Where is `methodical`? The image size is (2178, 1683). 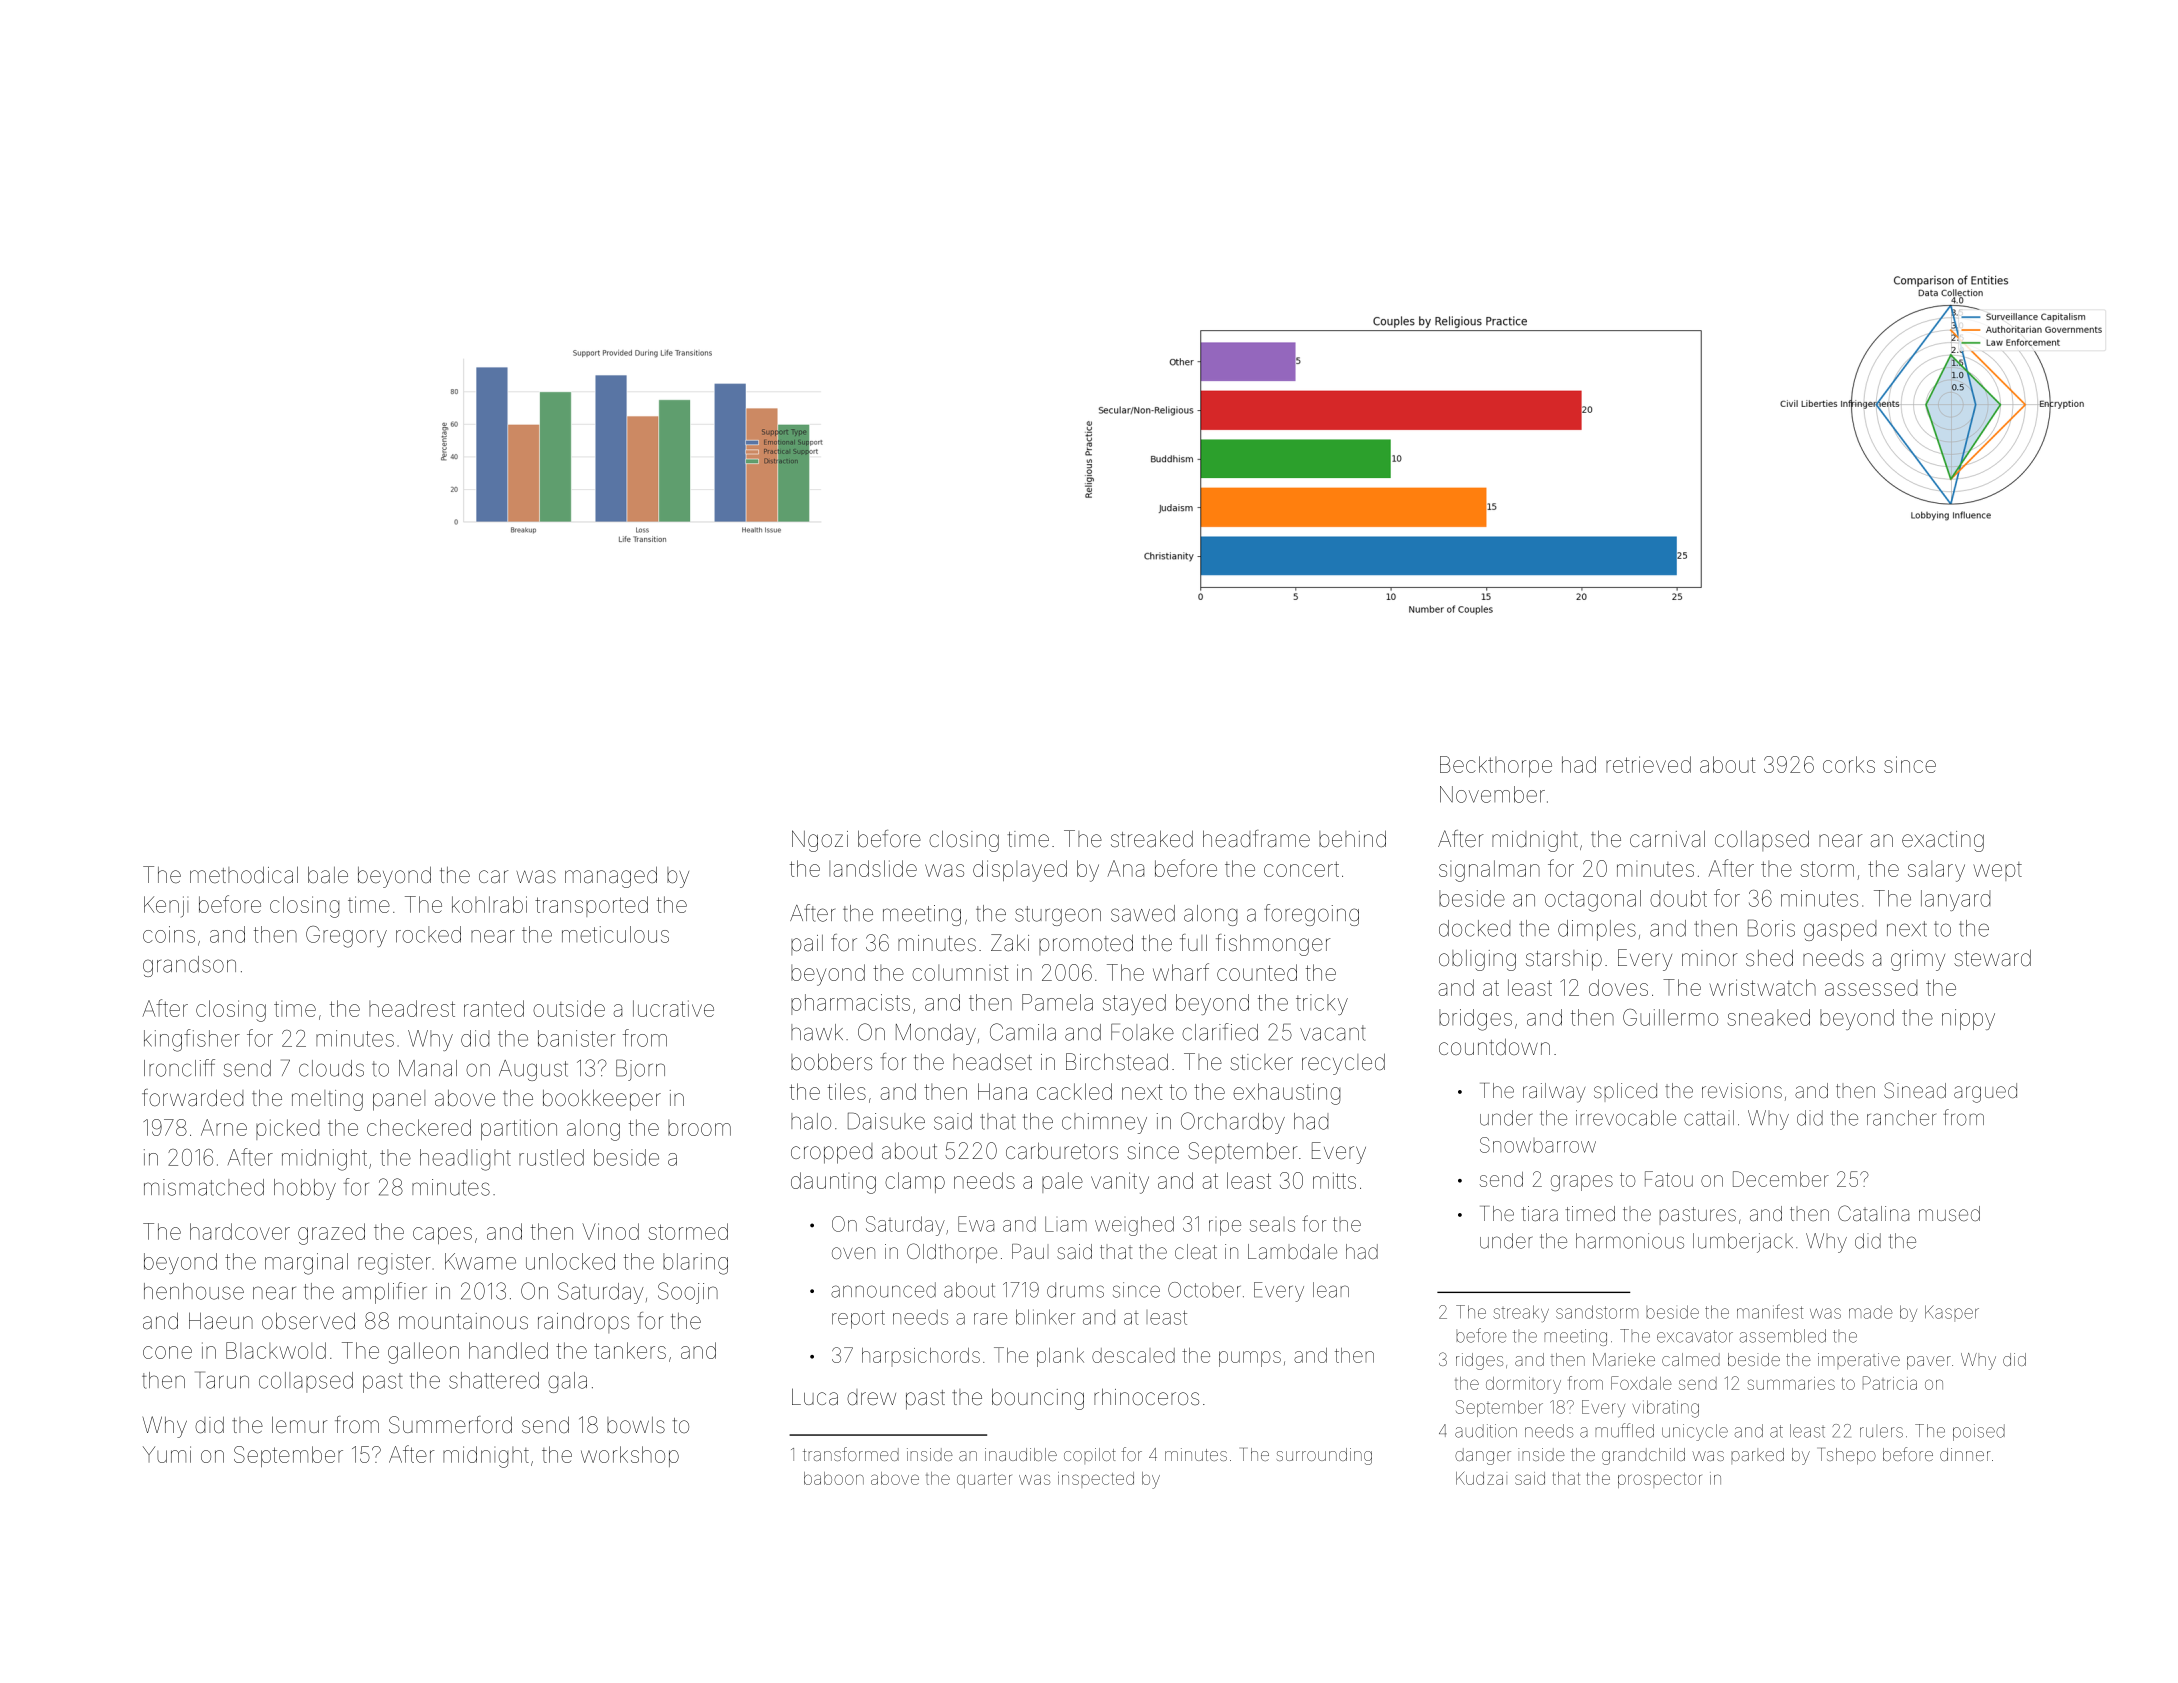 methodical is located at coordinates (244, 875).
